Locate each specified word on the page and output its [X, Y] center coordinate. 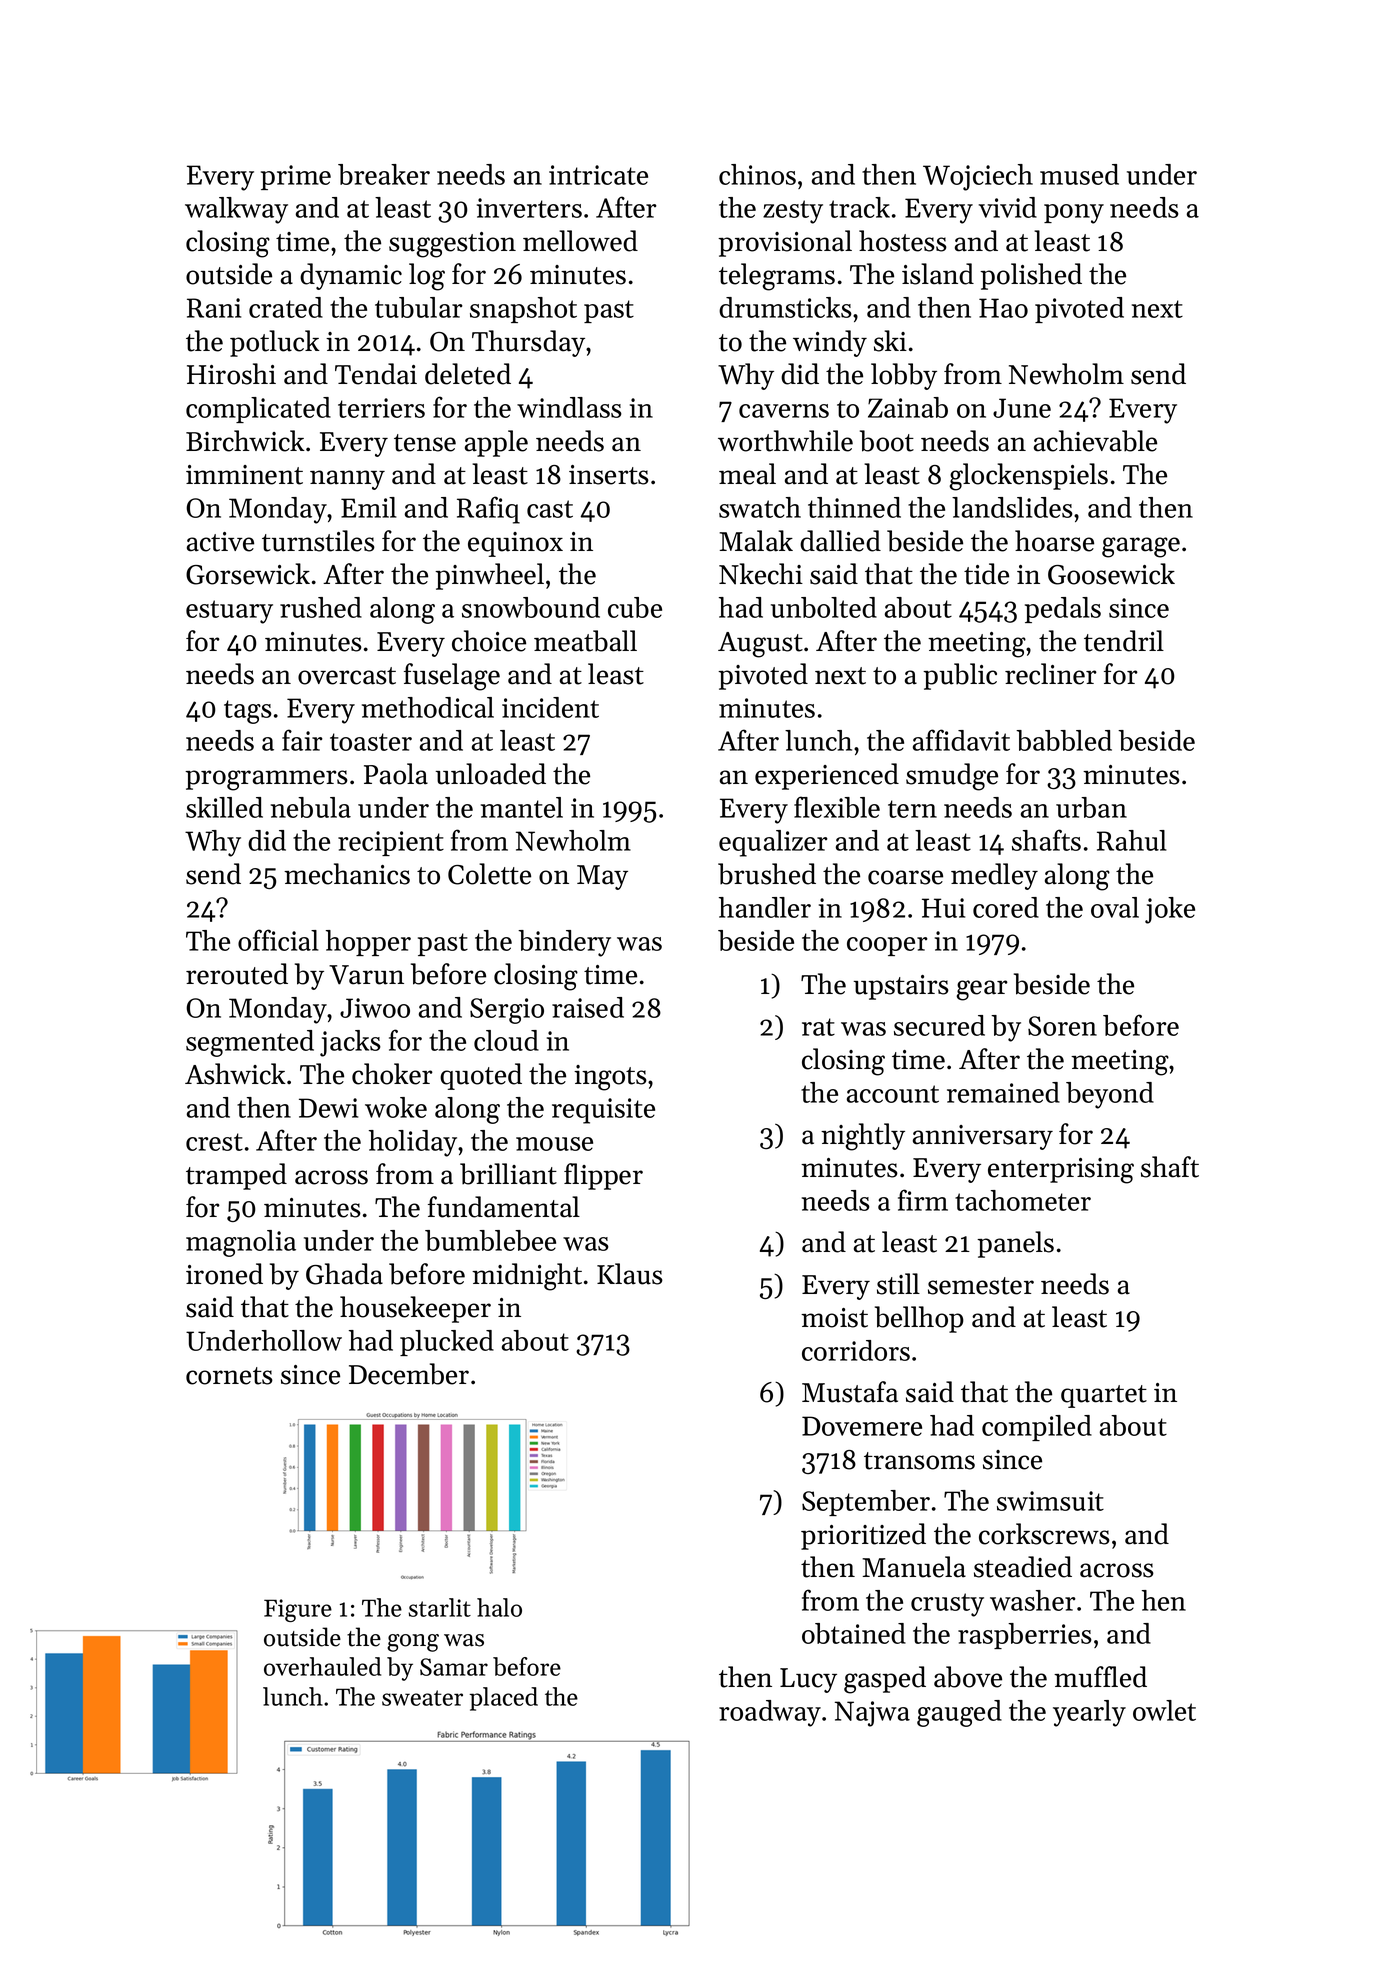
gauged [959, 1713]
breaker [384, 174]
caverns [784, 411]
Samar [454, 1667]
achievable [1095, 441]
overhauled [322, 1666]
